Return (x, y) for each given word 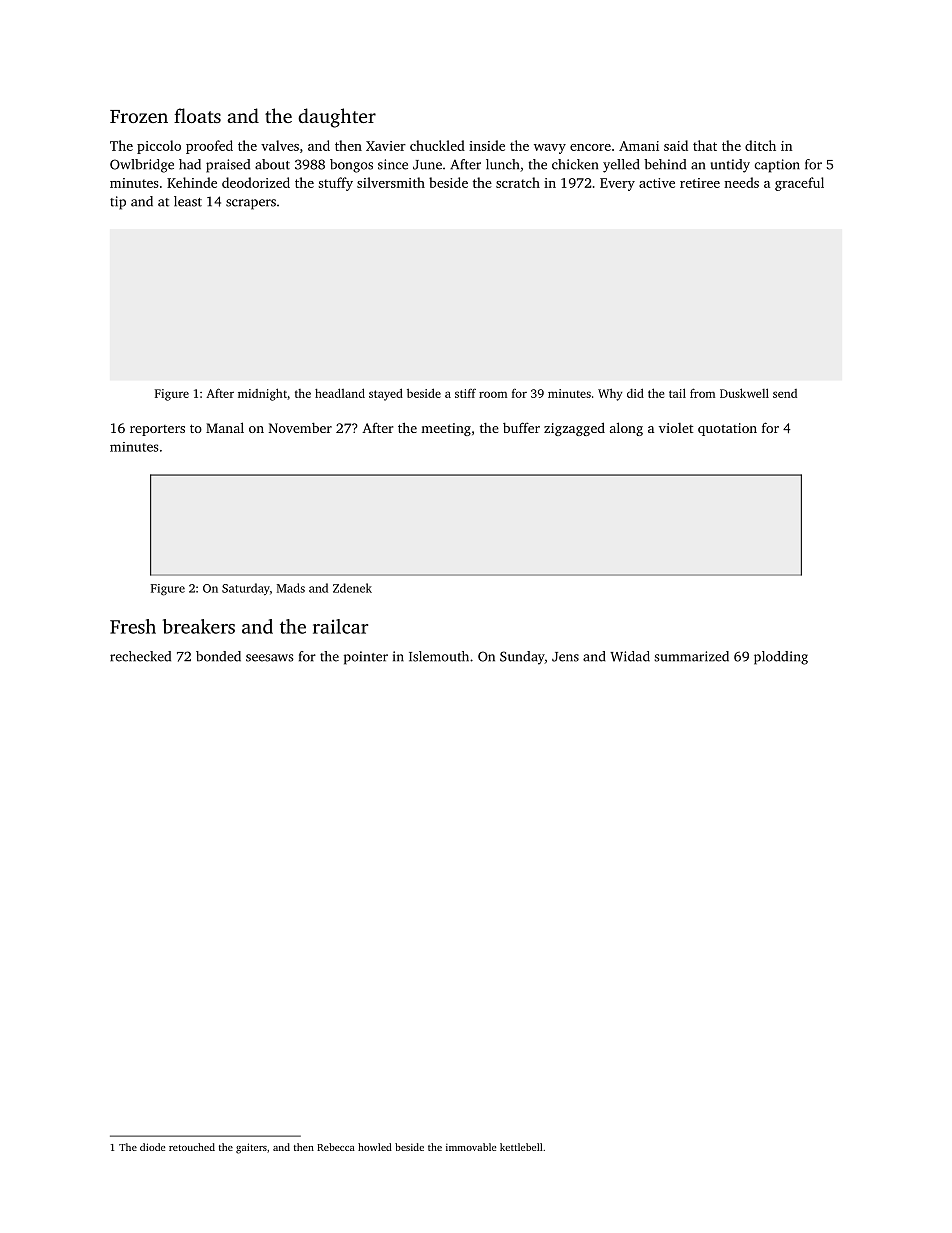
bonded (218, 656)
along (626, 429)
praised (228, 166)
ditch (760, 145)
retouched (192, 1147)
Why (610, 395)
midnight (262, 394)
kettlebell (521, 1147)
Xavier (386, 146)
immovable (471, 1147)
